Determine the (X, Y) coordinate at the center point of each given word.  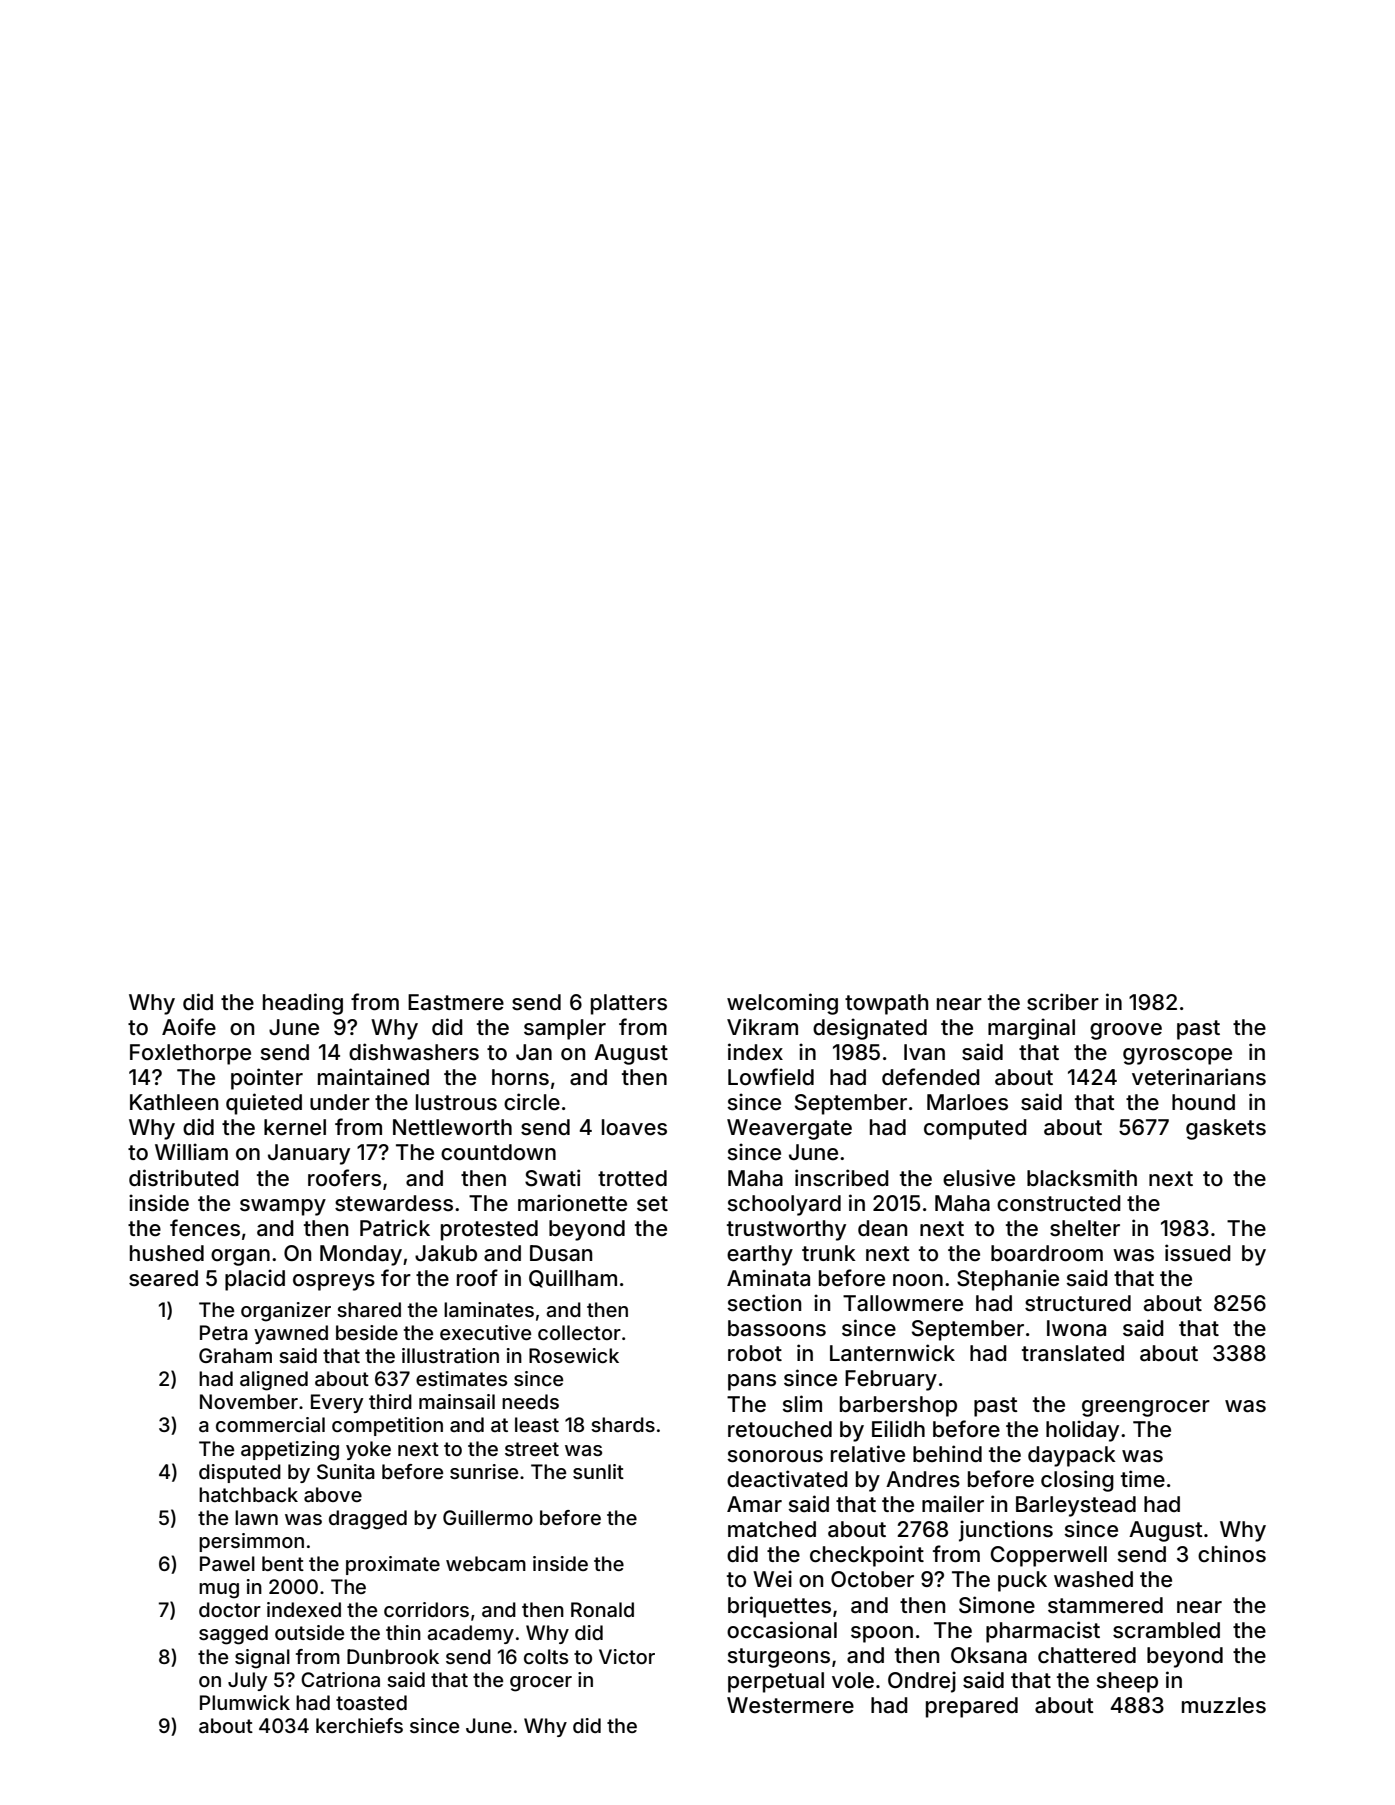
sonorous (775, 1456)
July (247, 1681)
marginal (1031, 1029)
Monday (361, 1255)
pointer (267, 1079)
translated (1073, 1353)
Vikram (762, 1026)
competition (387, 1426)
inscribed (842, 1178)
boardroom (1047, 1253)
